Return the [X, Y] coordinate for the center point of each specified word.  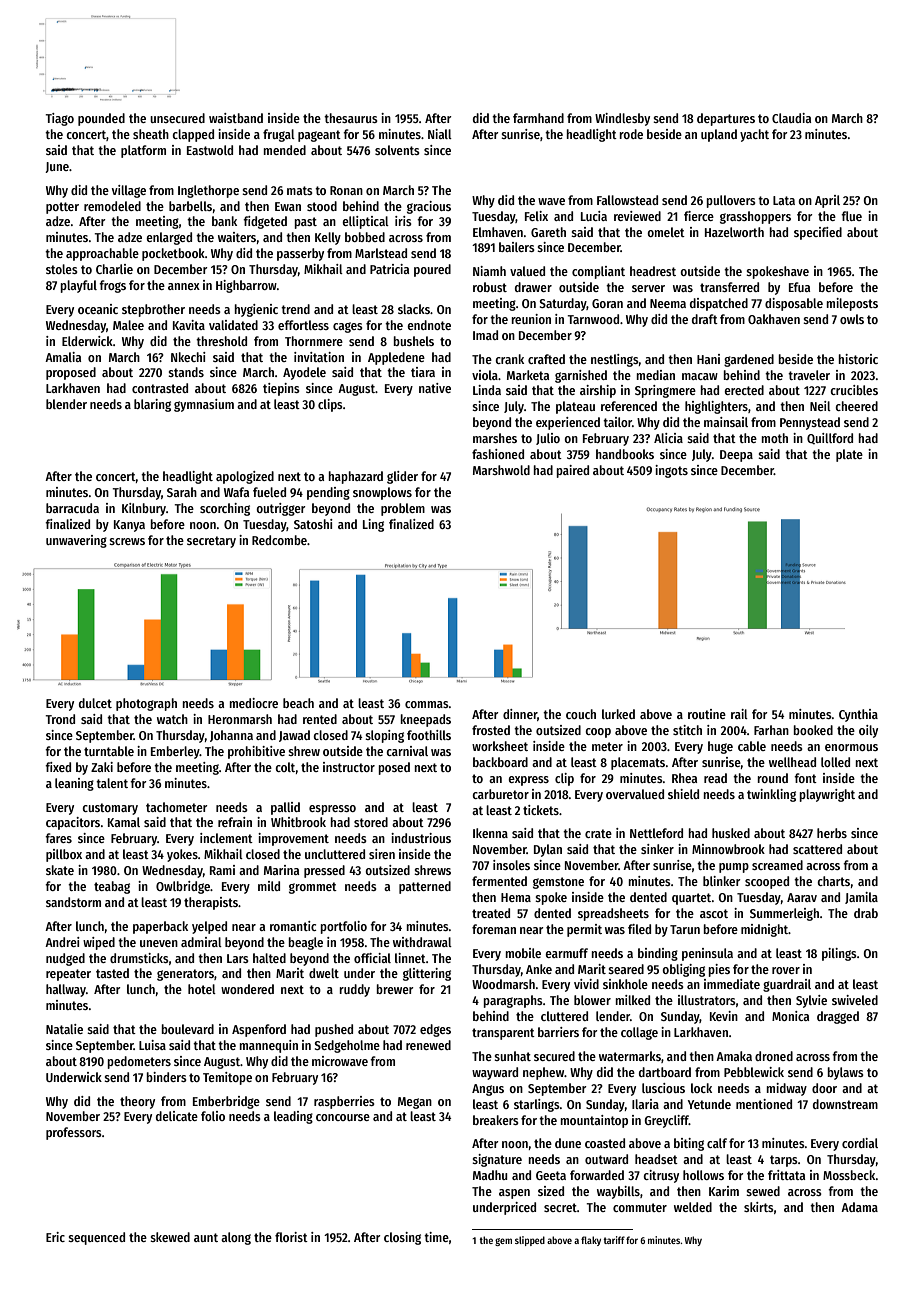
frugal [279, 135]
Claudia [791, 118]
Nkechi [188, 357]
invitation [319, 357]
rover [786, 970]
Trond [60, 719]
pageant [319, 136]
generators [185, 975]
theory [137, 1102]
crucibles [854, 390]
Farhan [771, 730]
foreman [494, 929]
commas [427, 704]
